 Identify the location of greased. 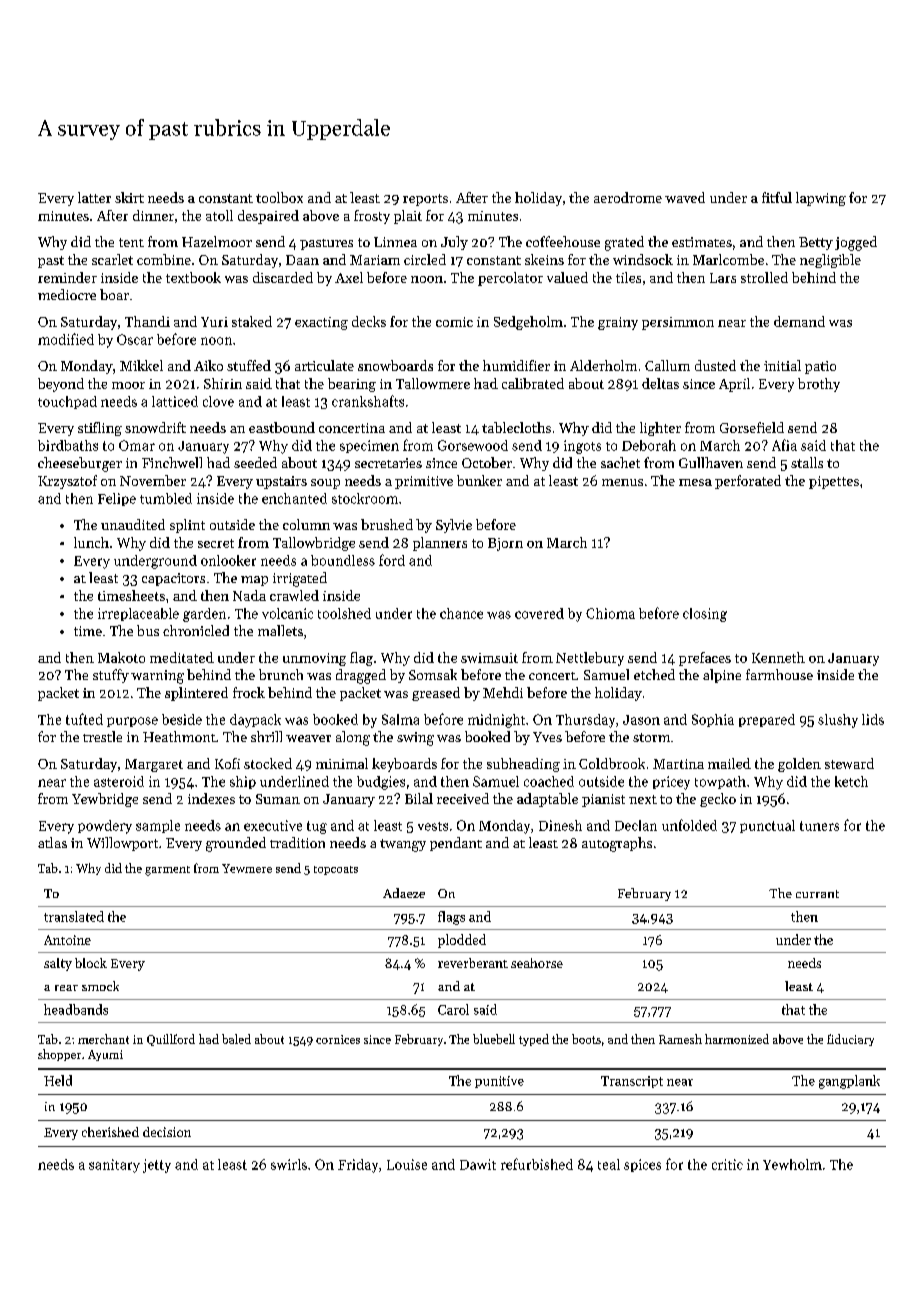
(436, 694).
